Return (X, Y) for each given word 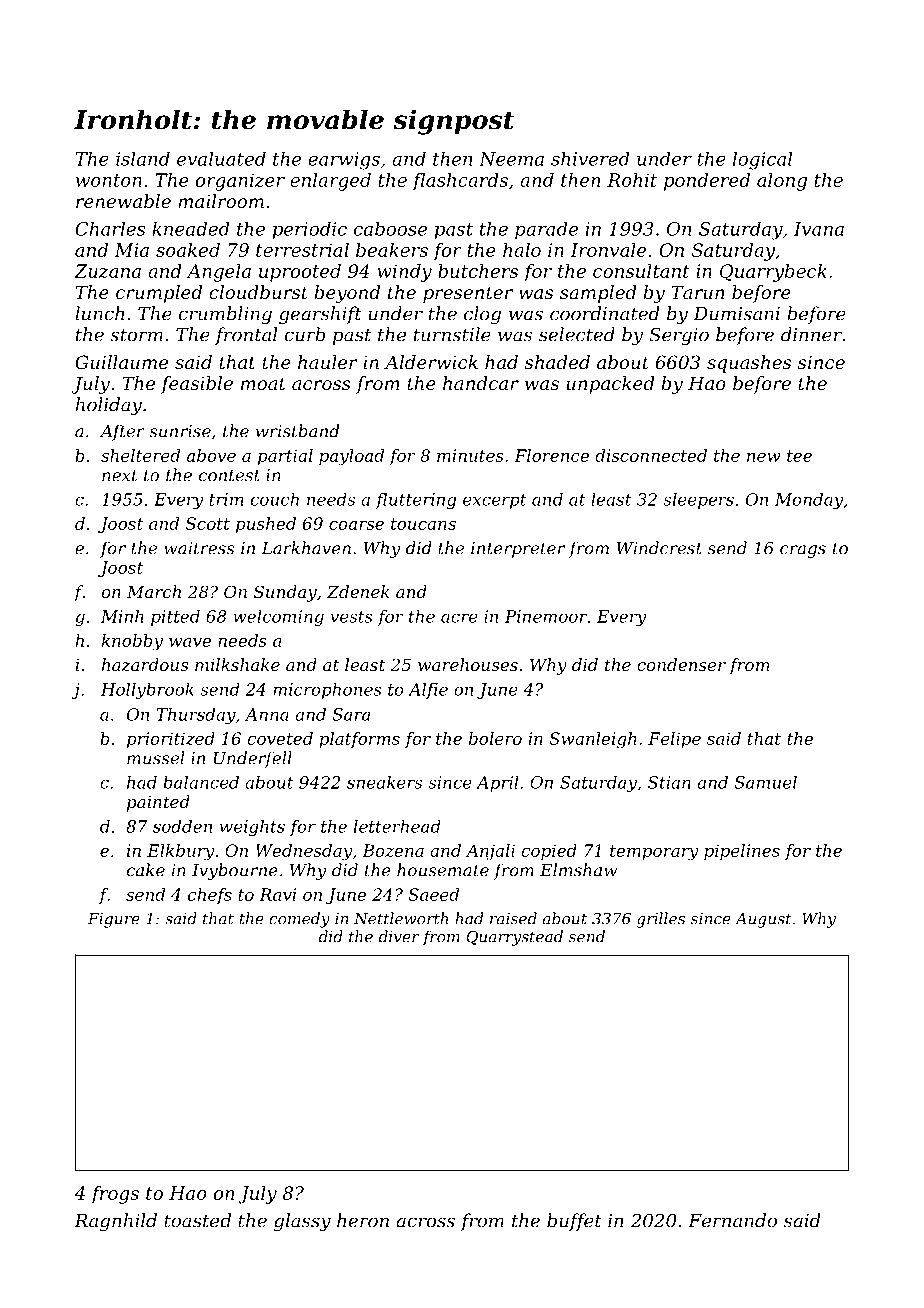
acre (459, 618)
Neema (511, 159)
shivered (590, 159)
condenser (681, 664)
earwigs (344, 161)
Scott (208, 523)
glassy (302, 1222)
